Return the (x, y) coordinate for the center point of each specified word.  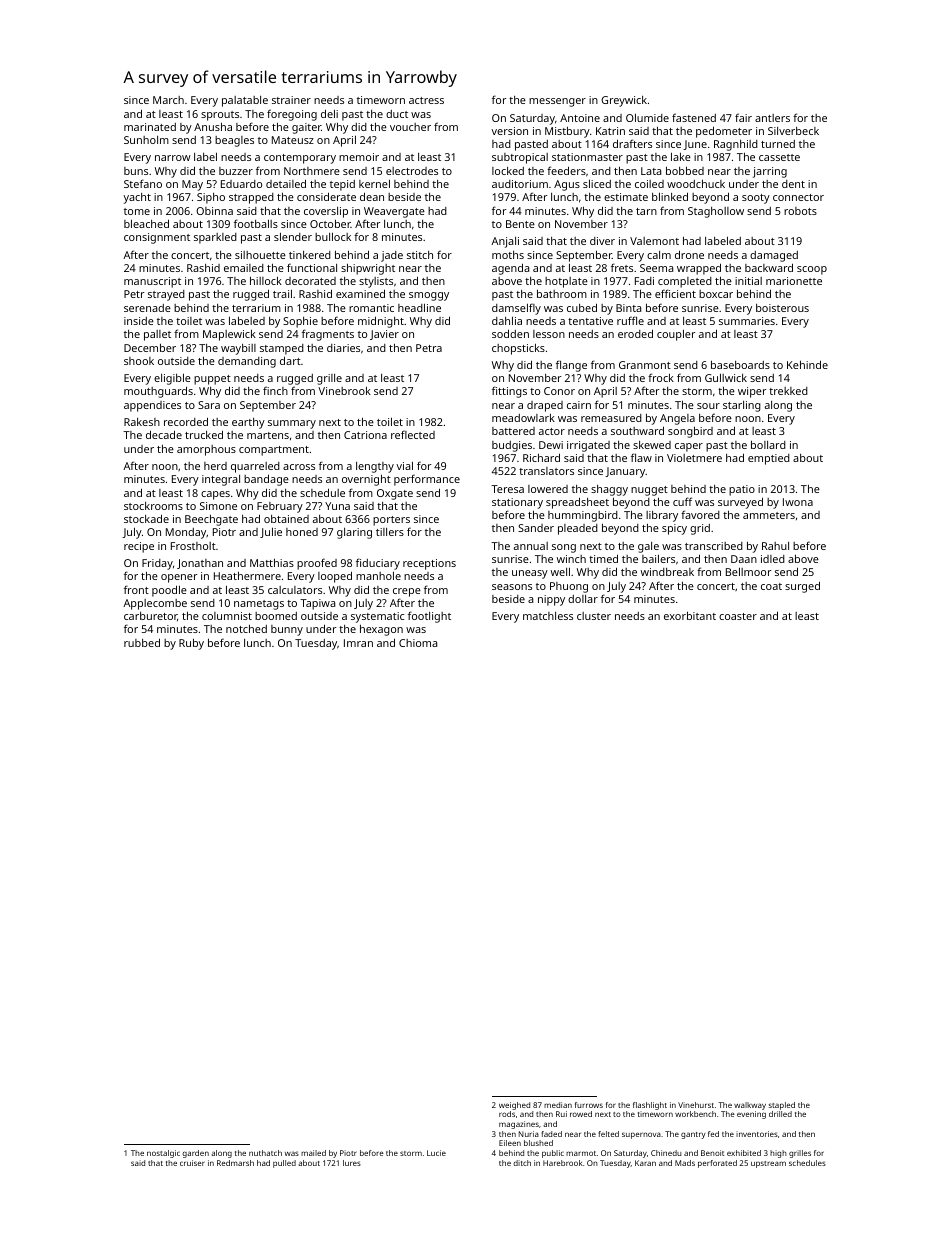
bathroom (562, 293)
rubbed (142, 642)
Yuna (337, 506)
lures (352, 1163)
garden (195, 1154)
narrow (173, 158)
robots (800, 211)
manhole (378, 575)
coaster (738, 616)
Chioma (418, 643)
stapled (782, 1106)
